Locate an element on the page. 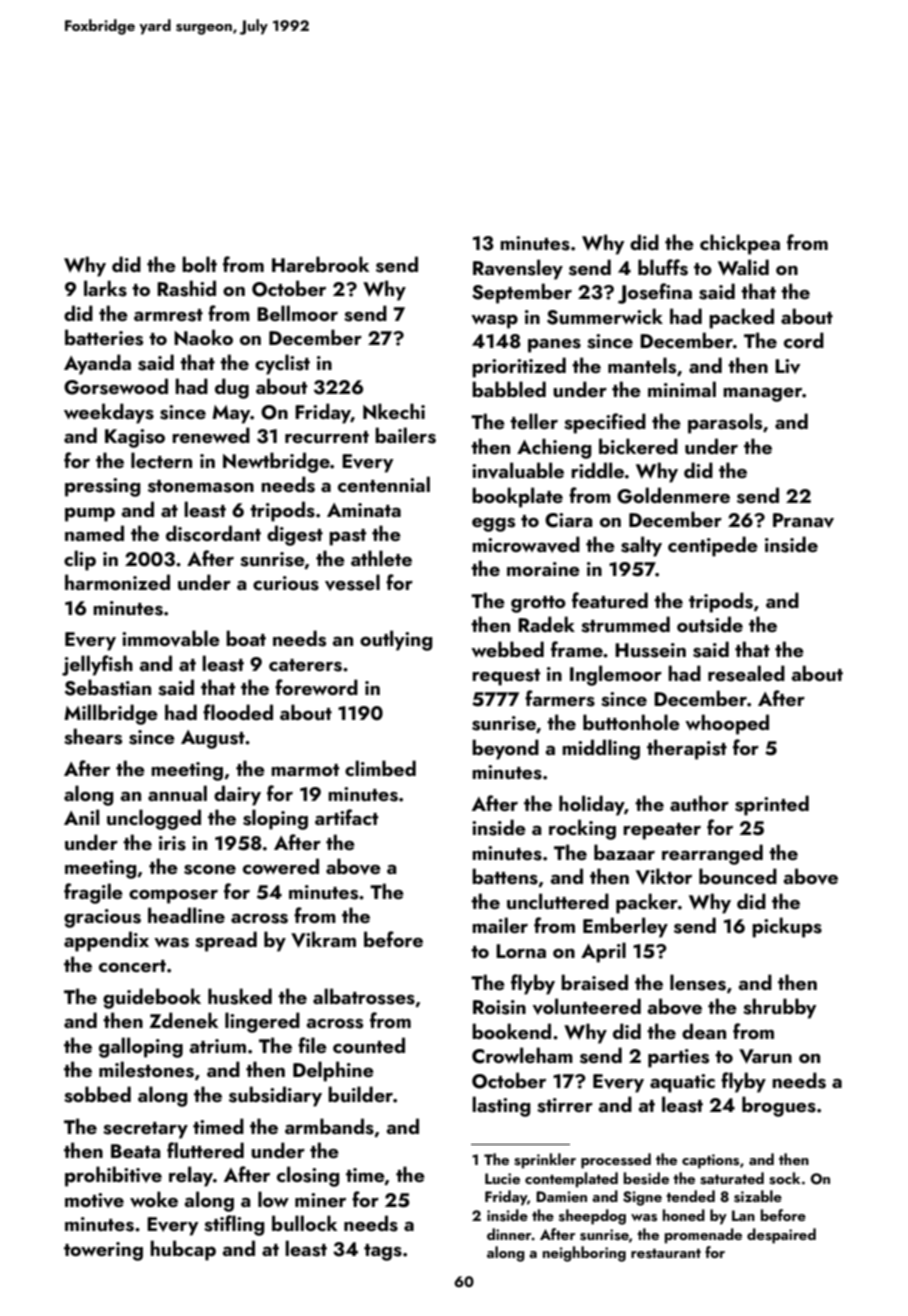 The height and width of the image is (1316, 908). scone is located at coordinates (210, 870).
